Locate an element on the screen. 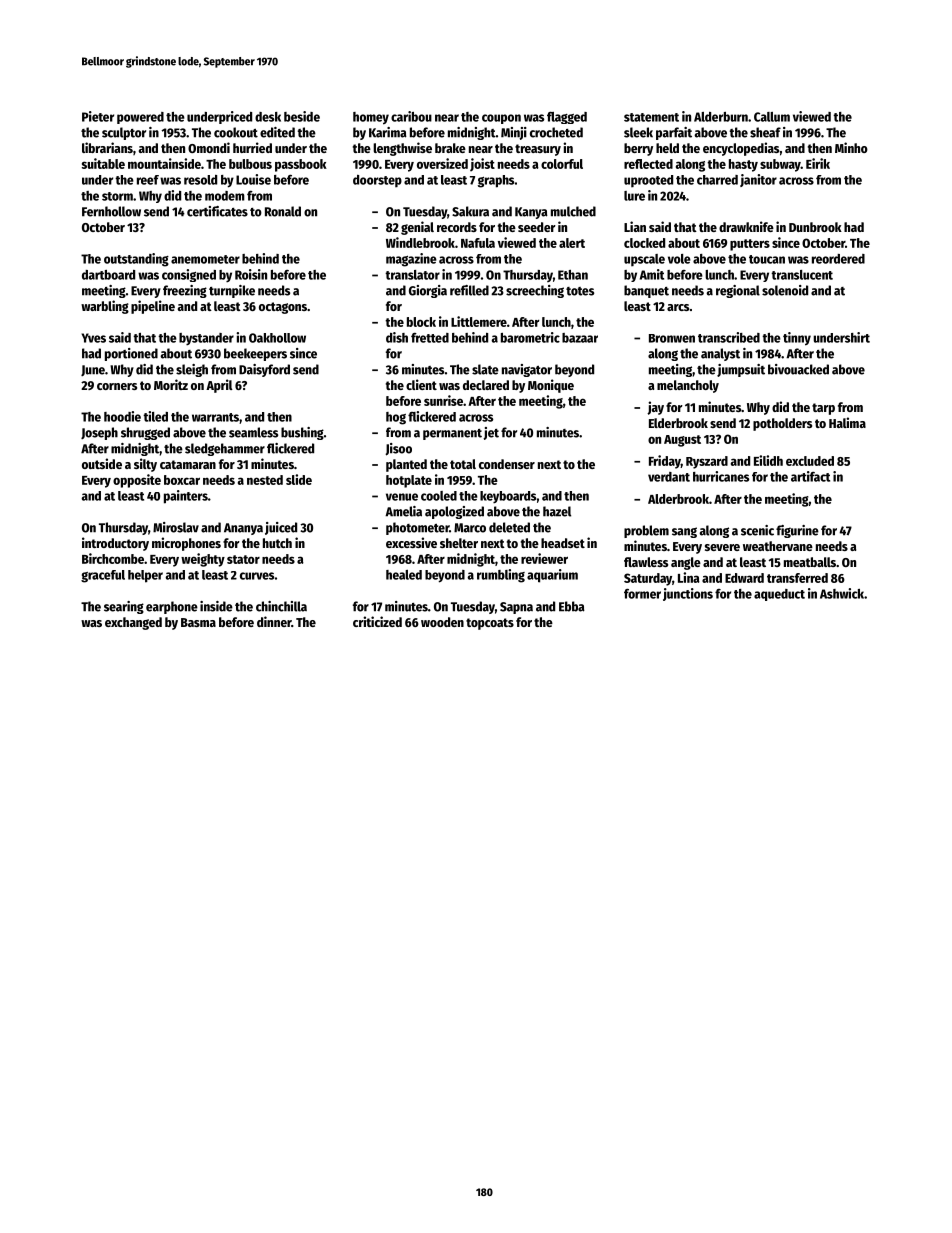 The width and height of the screenshot is (952, 1233). Pieter is located at coordinates (98, 116).
